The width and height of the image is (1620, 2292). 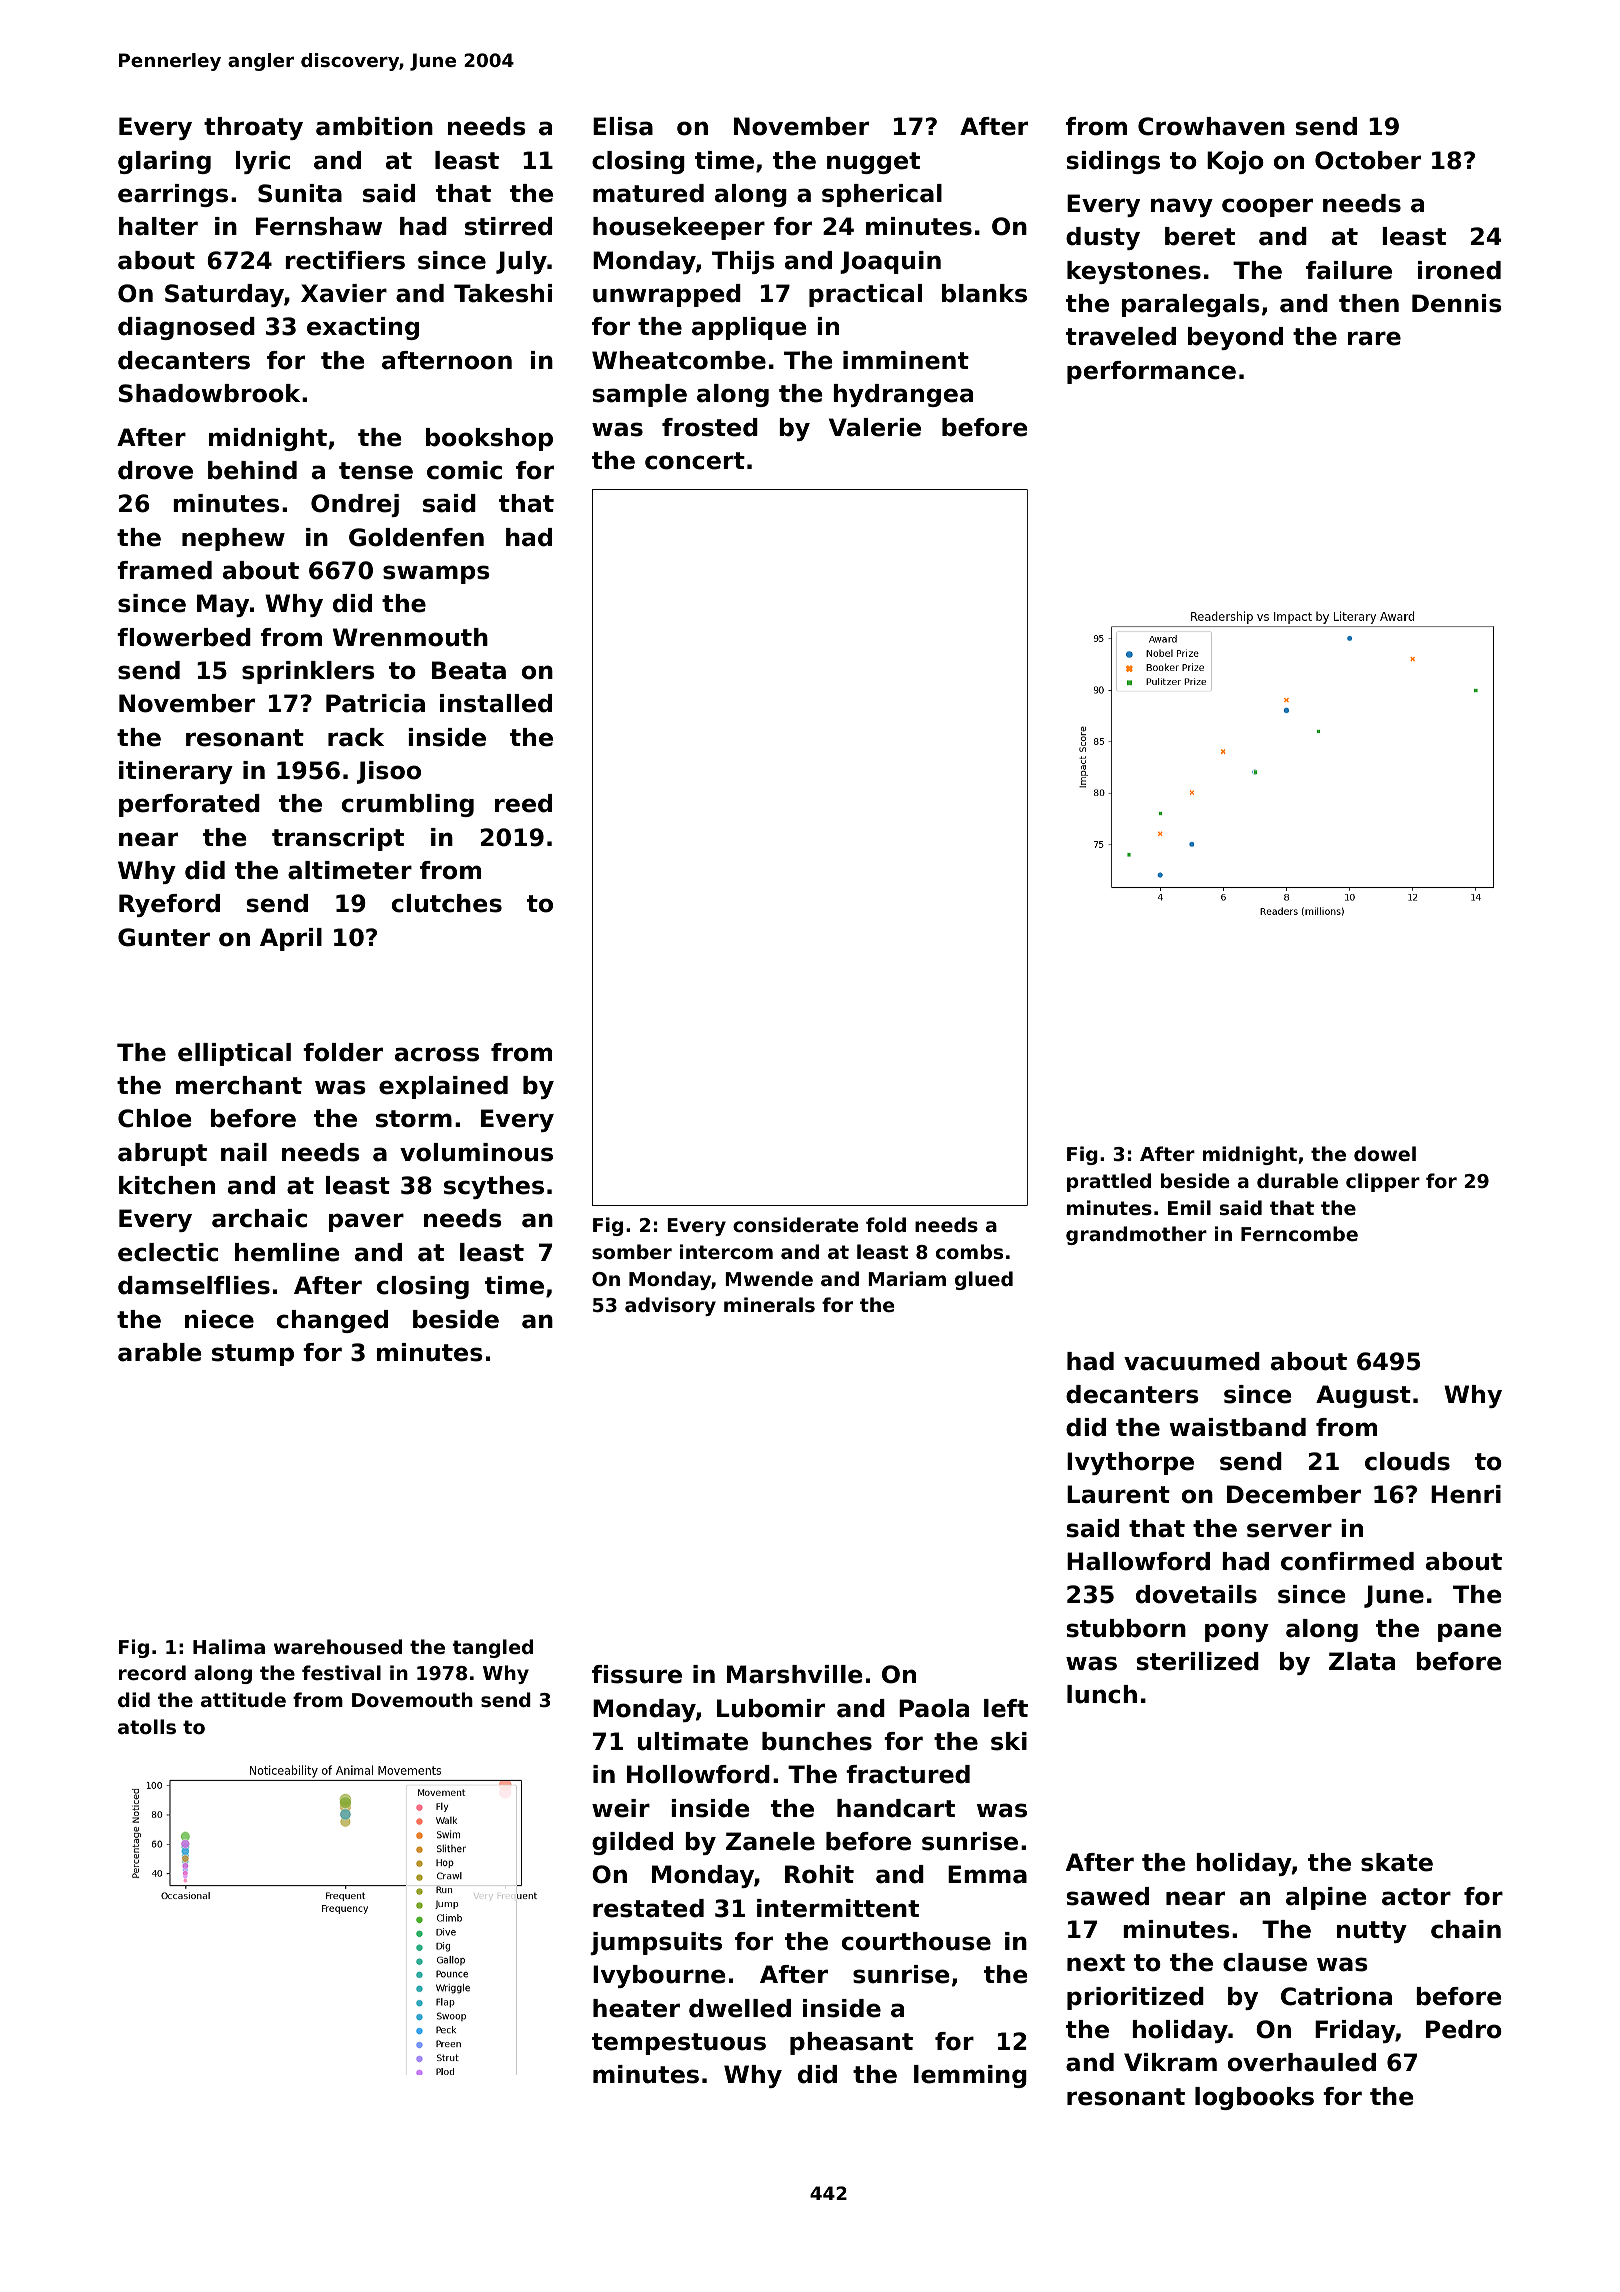 What do you see at coordinates (345, 260) in the image?
I see `rectifiers` at bounding box center [345, 260].
